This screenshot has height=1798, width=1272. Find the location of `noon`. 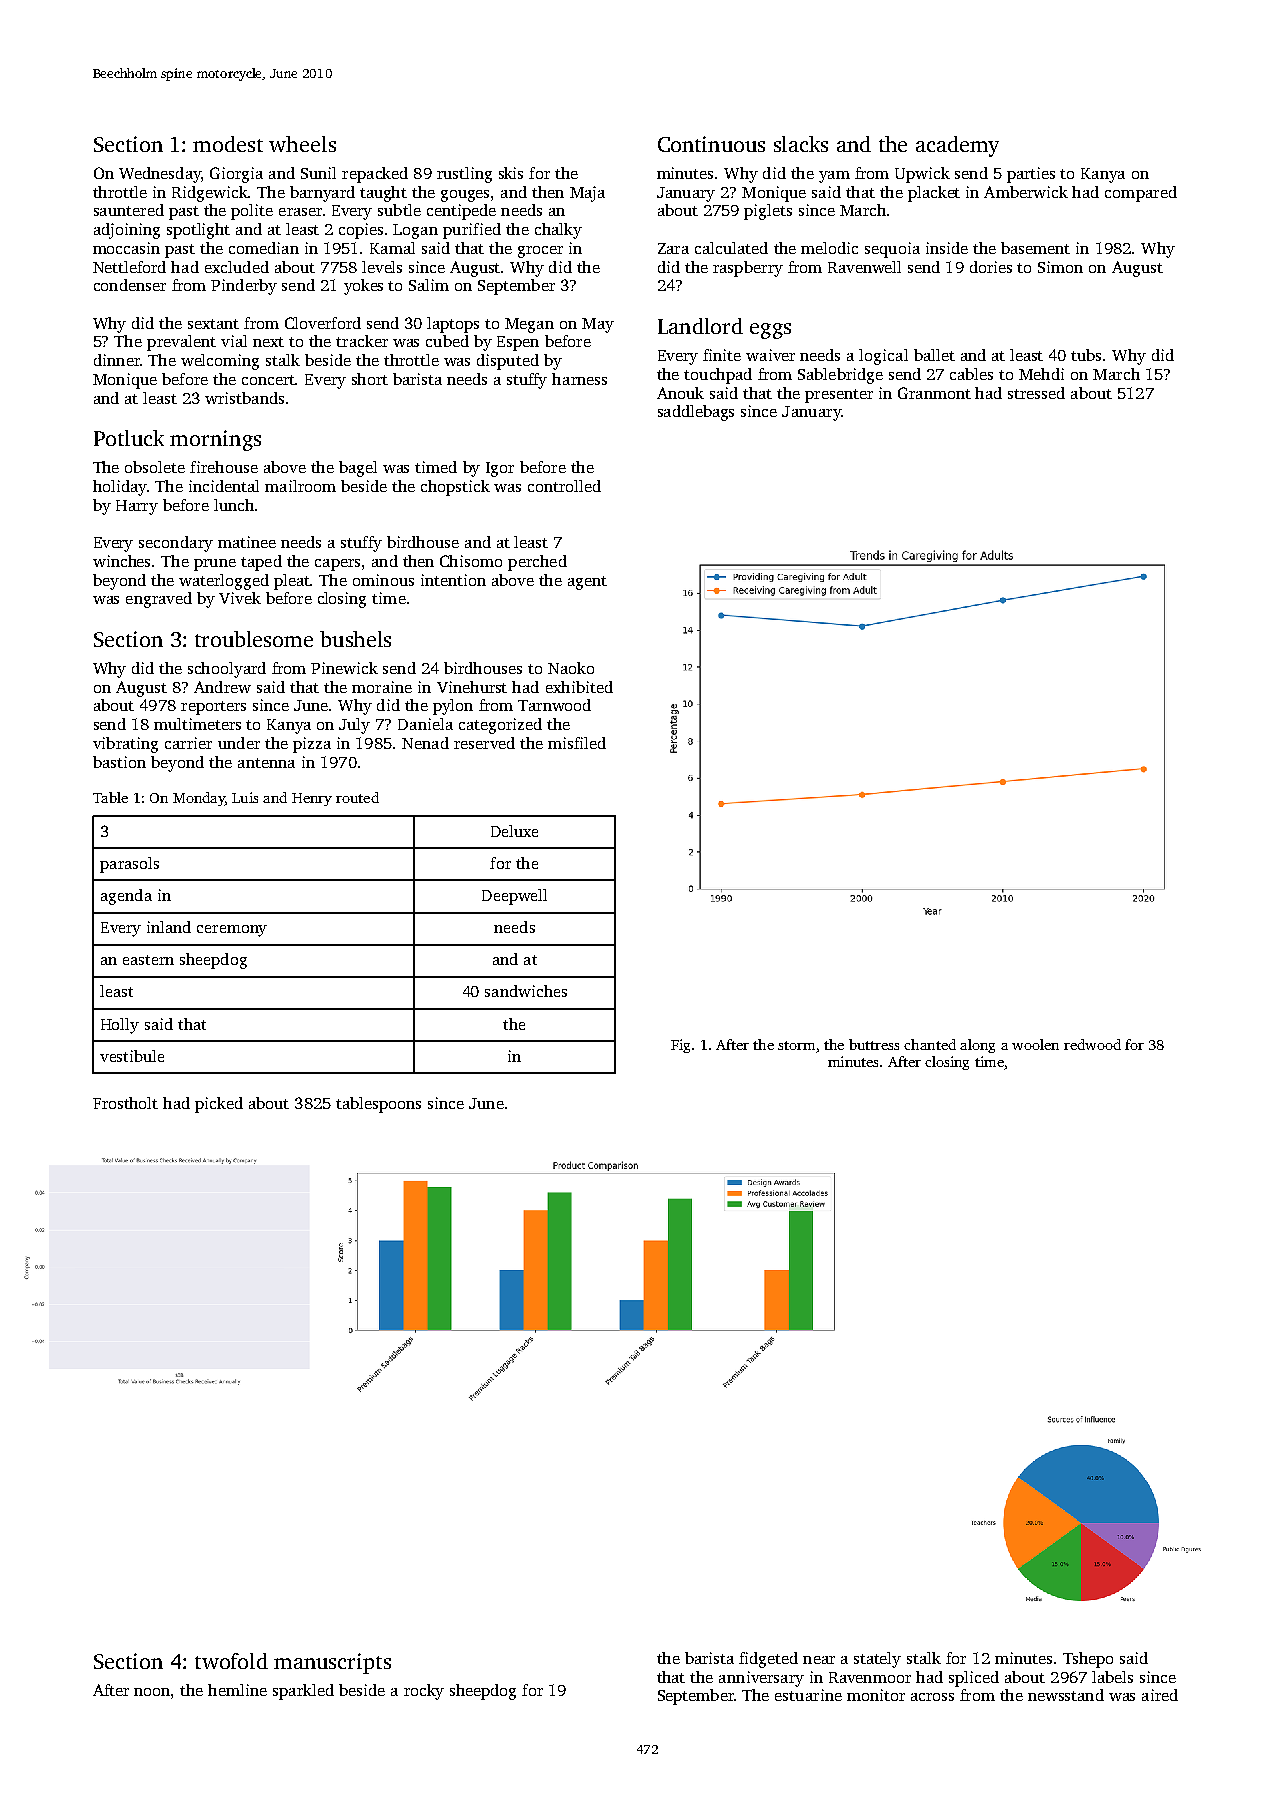

noon is located at coordinates (152, 1692).
